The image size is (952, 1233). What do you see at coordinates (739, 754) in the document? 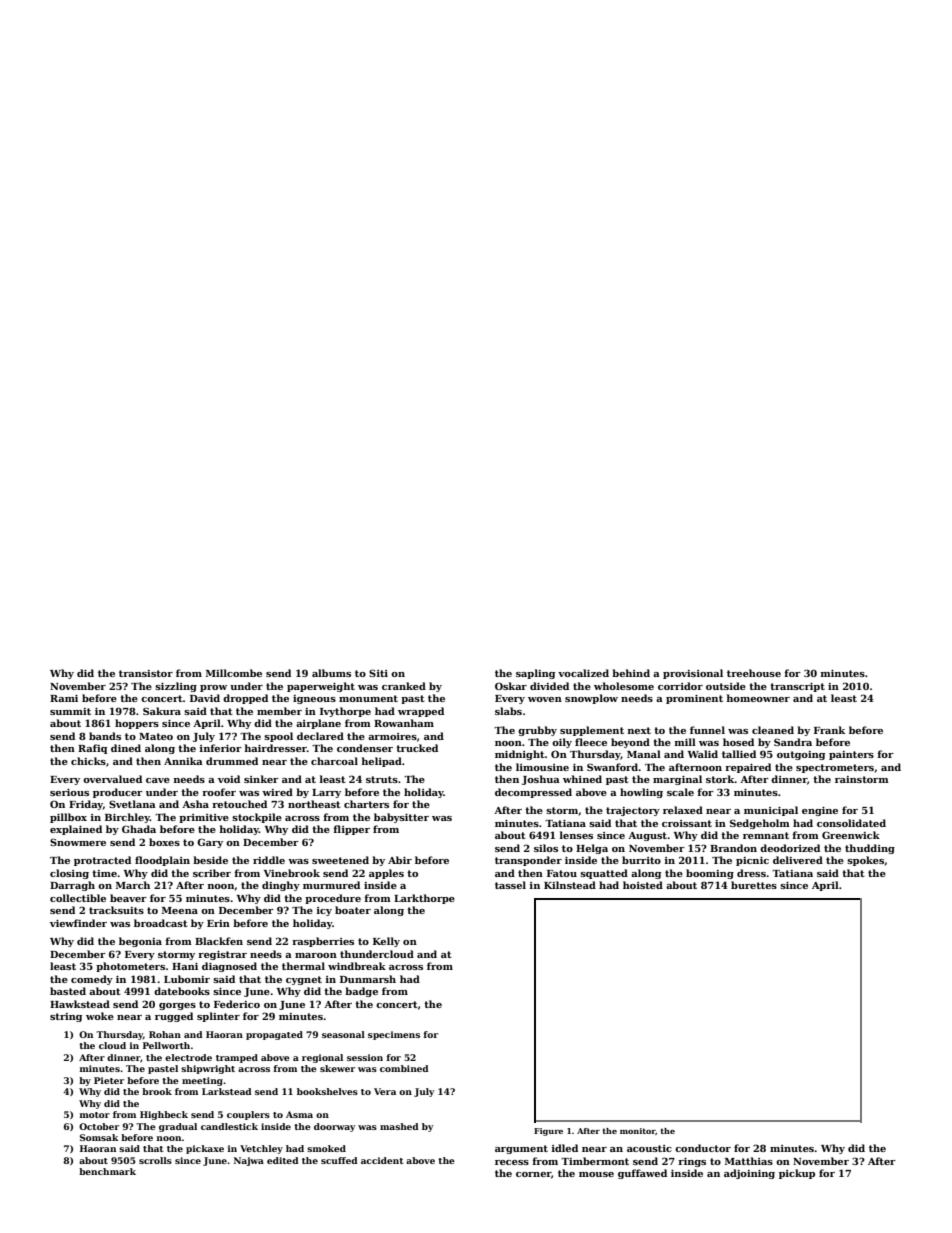
I see `tallied` at bounding box center [739, 754].
